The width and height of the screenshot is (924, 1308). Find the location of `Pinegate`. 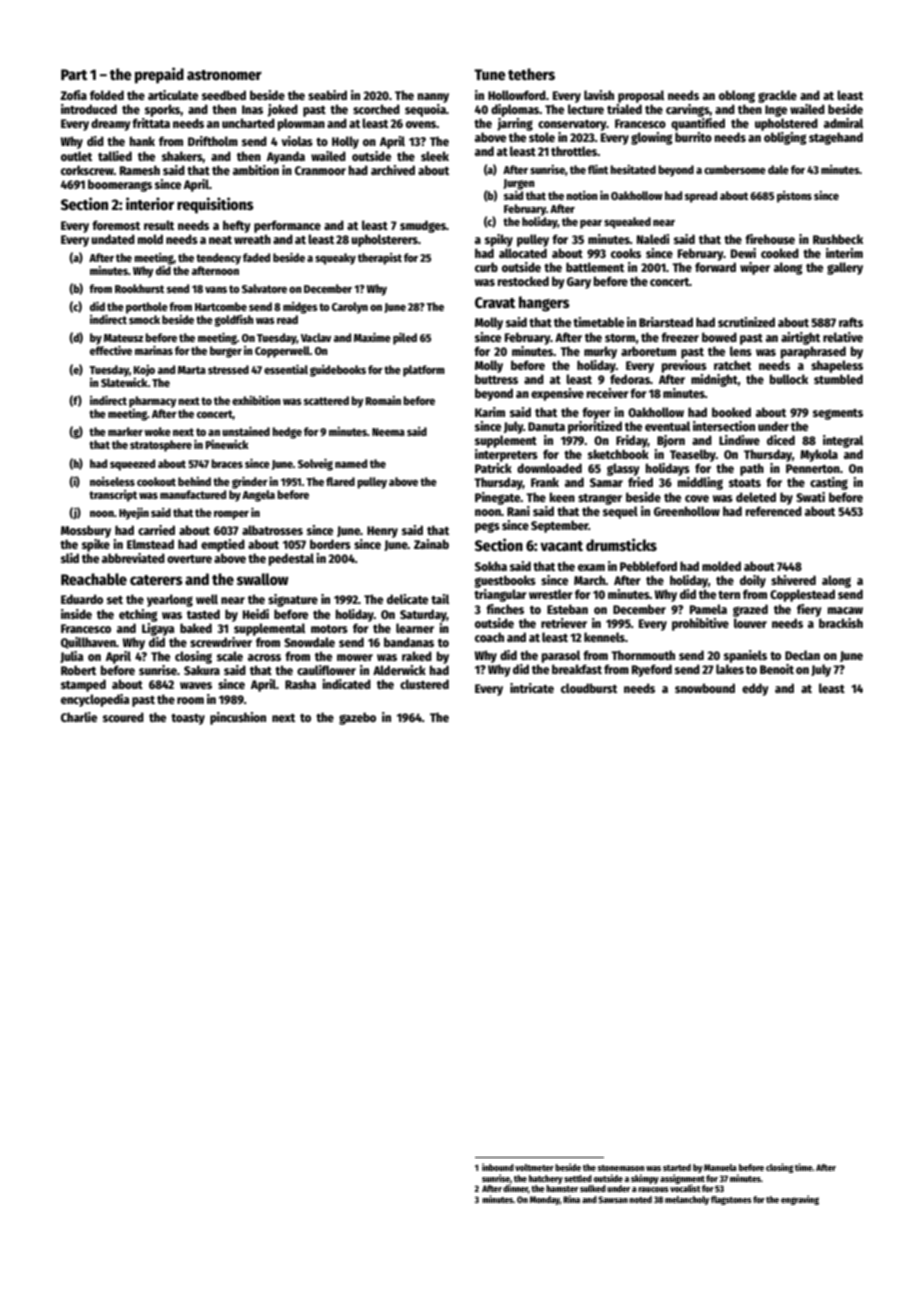

Pinegate is located at coordinates (497, 498).
